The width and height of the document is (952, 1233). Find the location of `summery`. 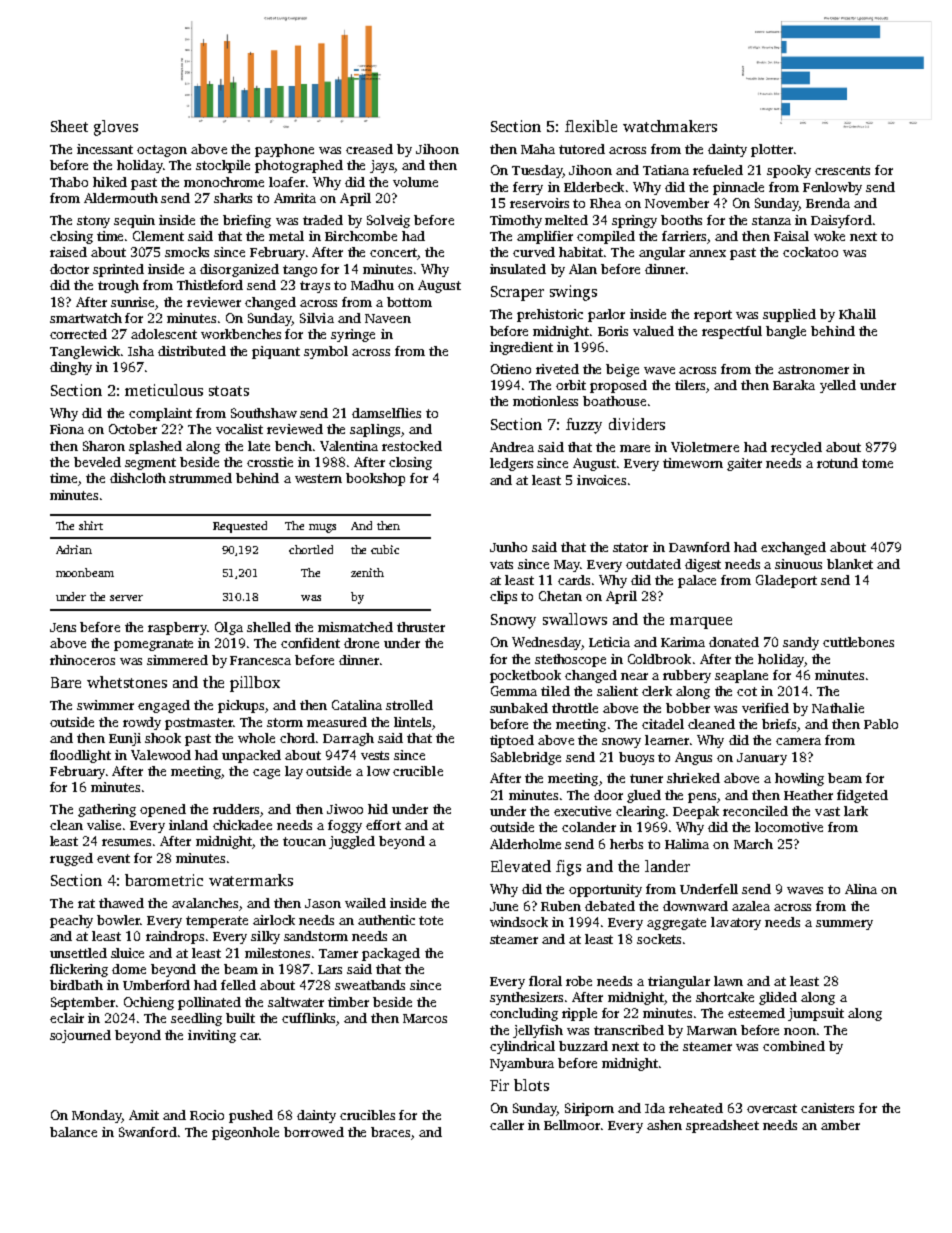

summery is located at coordinates (844, 925).
